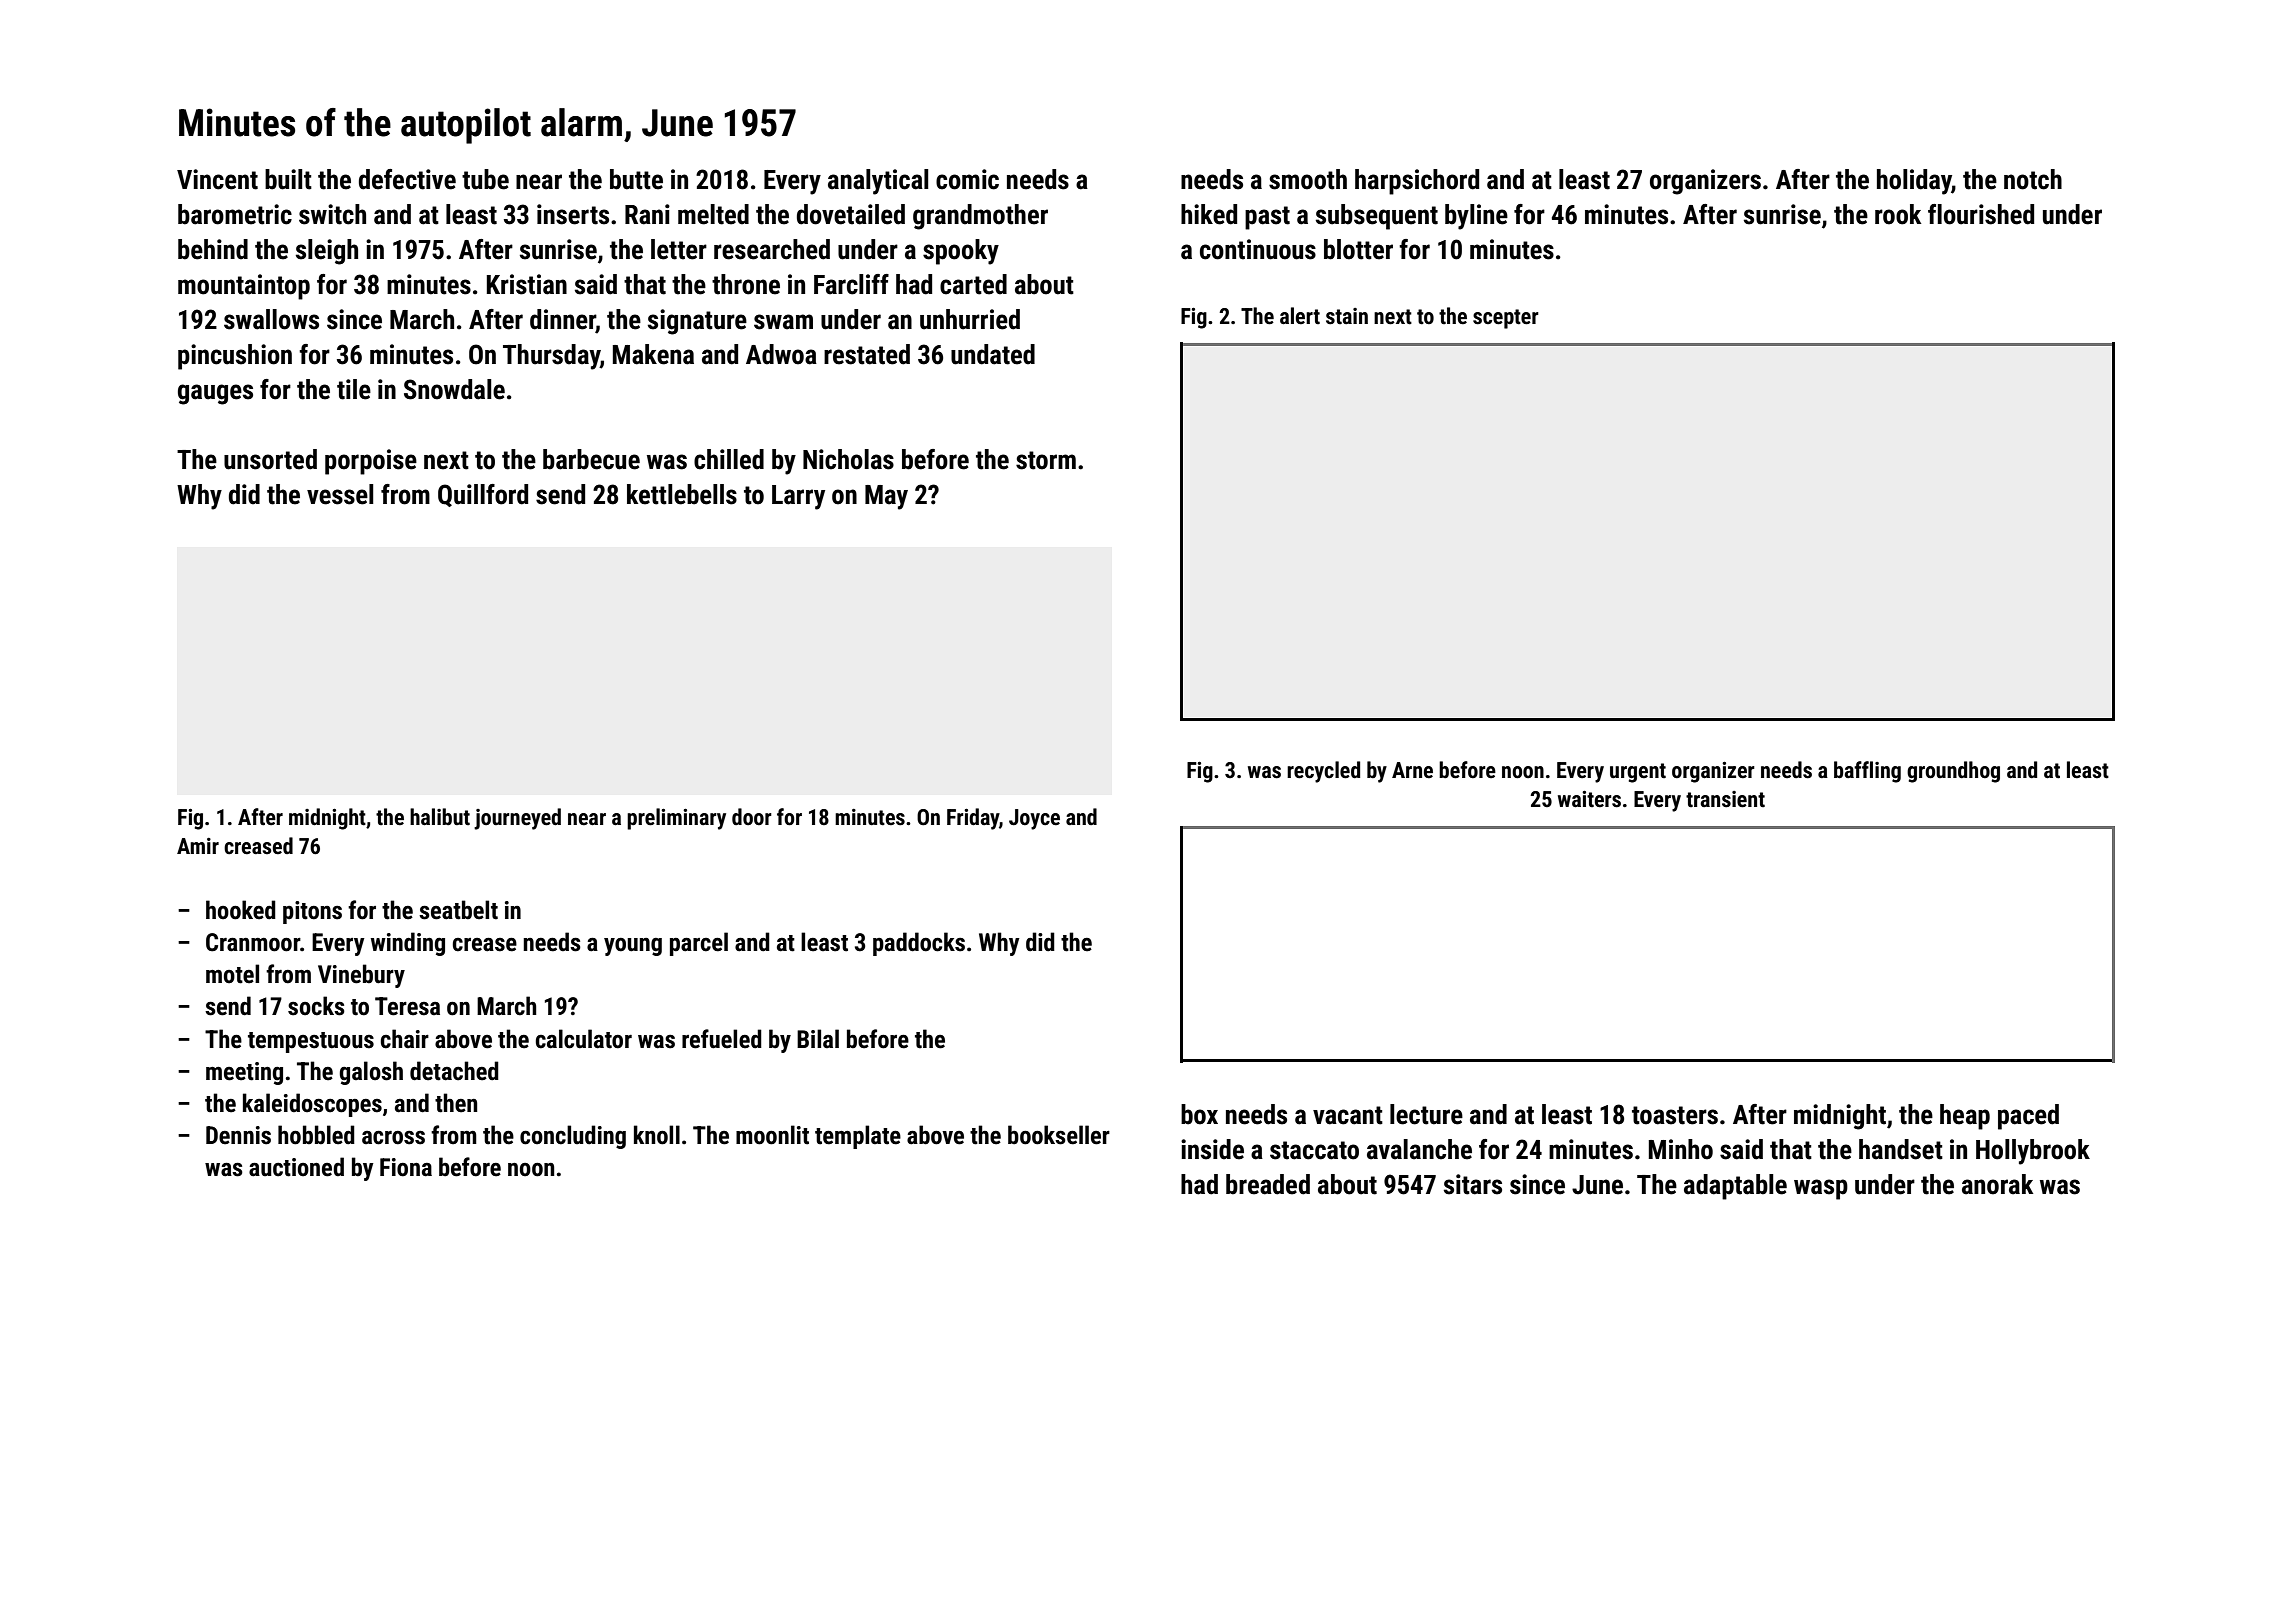 The height and width of the page is (1620, 2292). I want to click on auctioned, so click(296, 1167).
